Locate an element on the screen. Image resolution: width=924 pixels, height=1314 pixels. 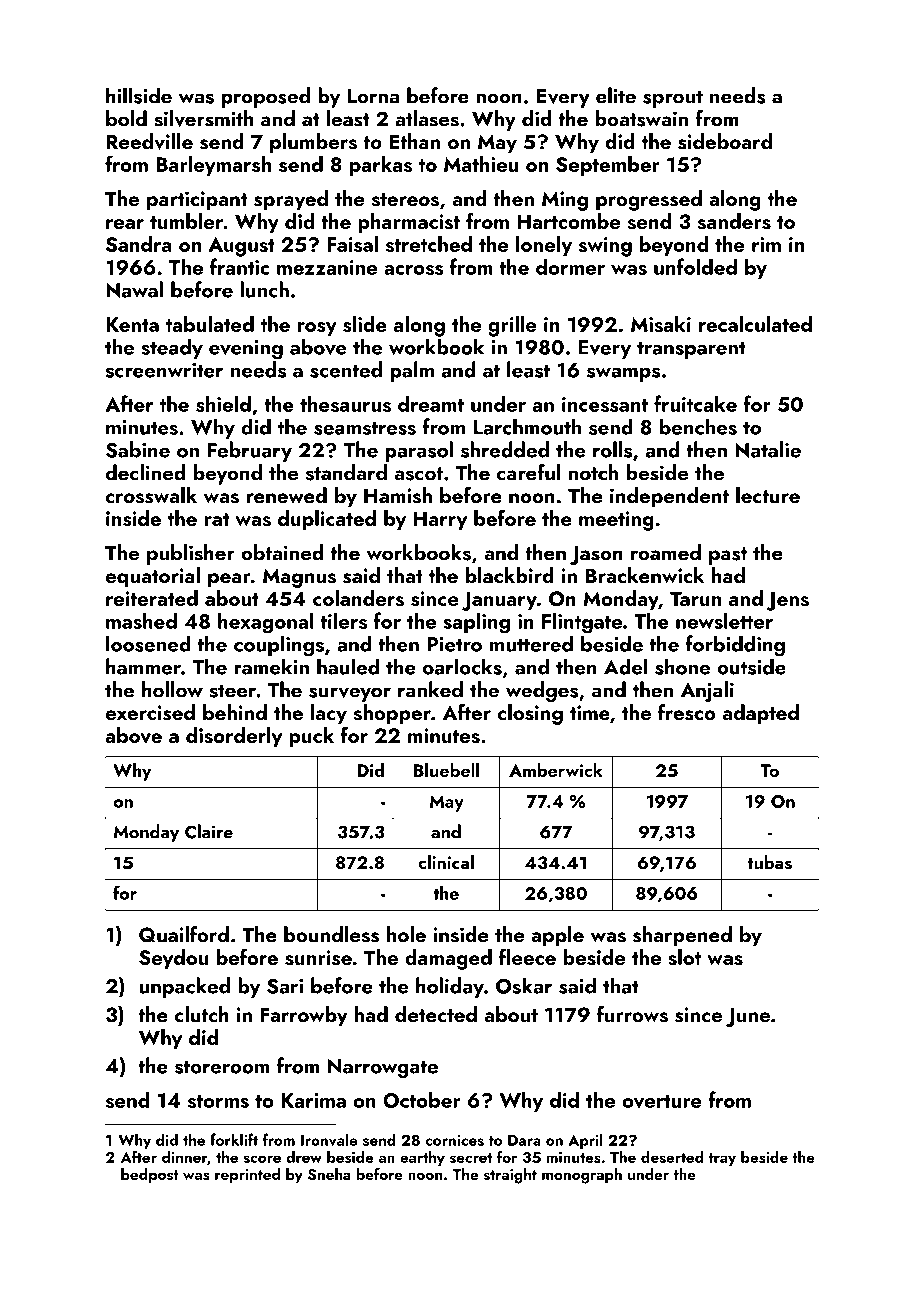
reiterated is located at coordinates (152, 598).
